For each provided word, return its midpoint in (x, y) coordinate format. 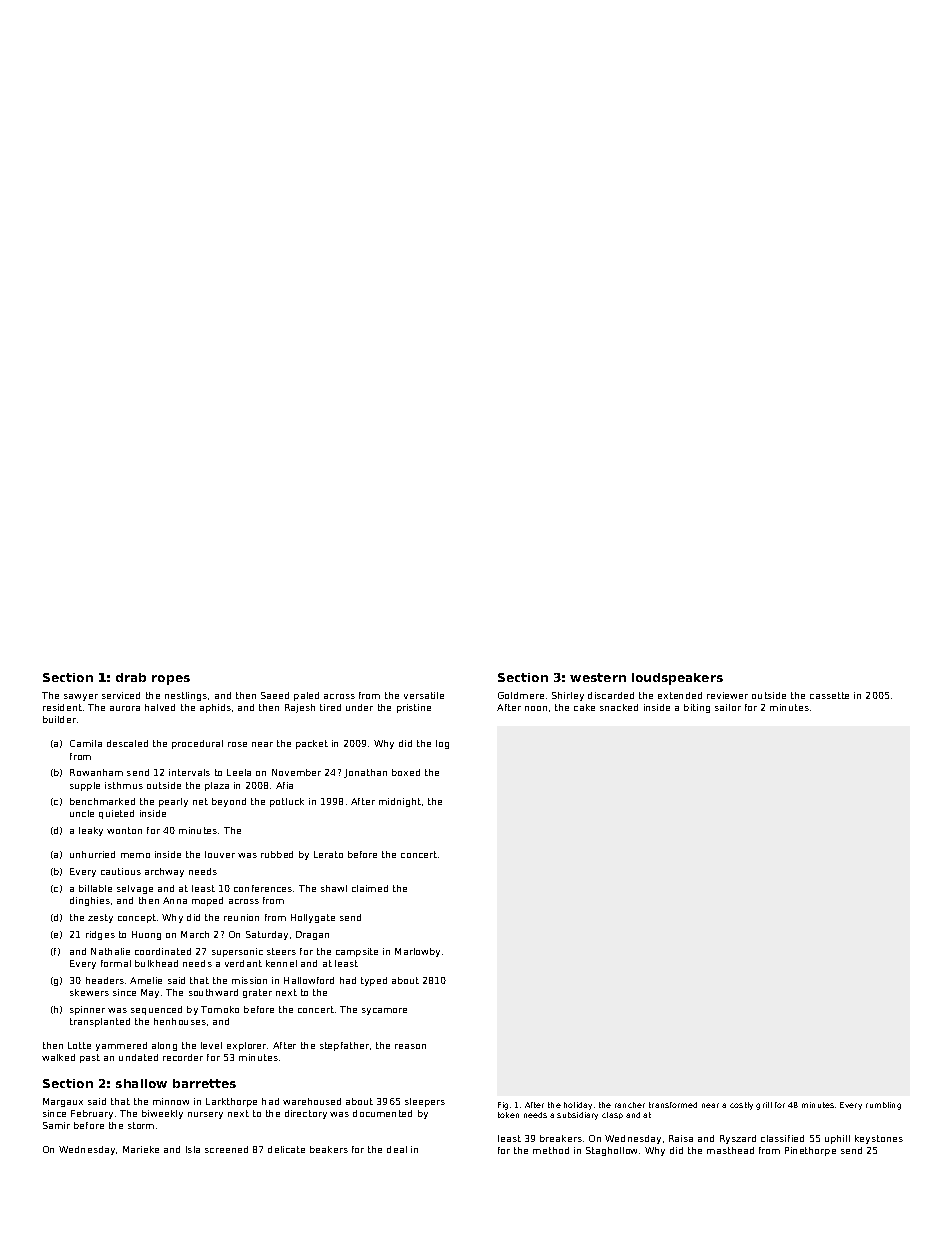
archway (164, 872)
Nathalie (110, 951)
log (442, 744)
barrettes (204, 1083)
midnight (400, 802)
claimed (370, 888)
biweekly (162, 1114)
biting (697, 708)
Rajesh (300, 708)
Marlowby (417, 952)
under (359, 707)
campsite (357, 952)
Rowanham (96, 772)
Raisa (681, 1138)
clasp (612, 1115)
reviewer (727, 695)
